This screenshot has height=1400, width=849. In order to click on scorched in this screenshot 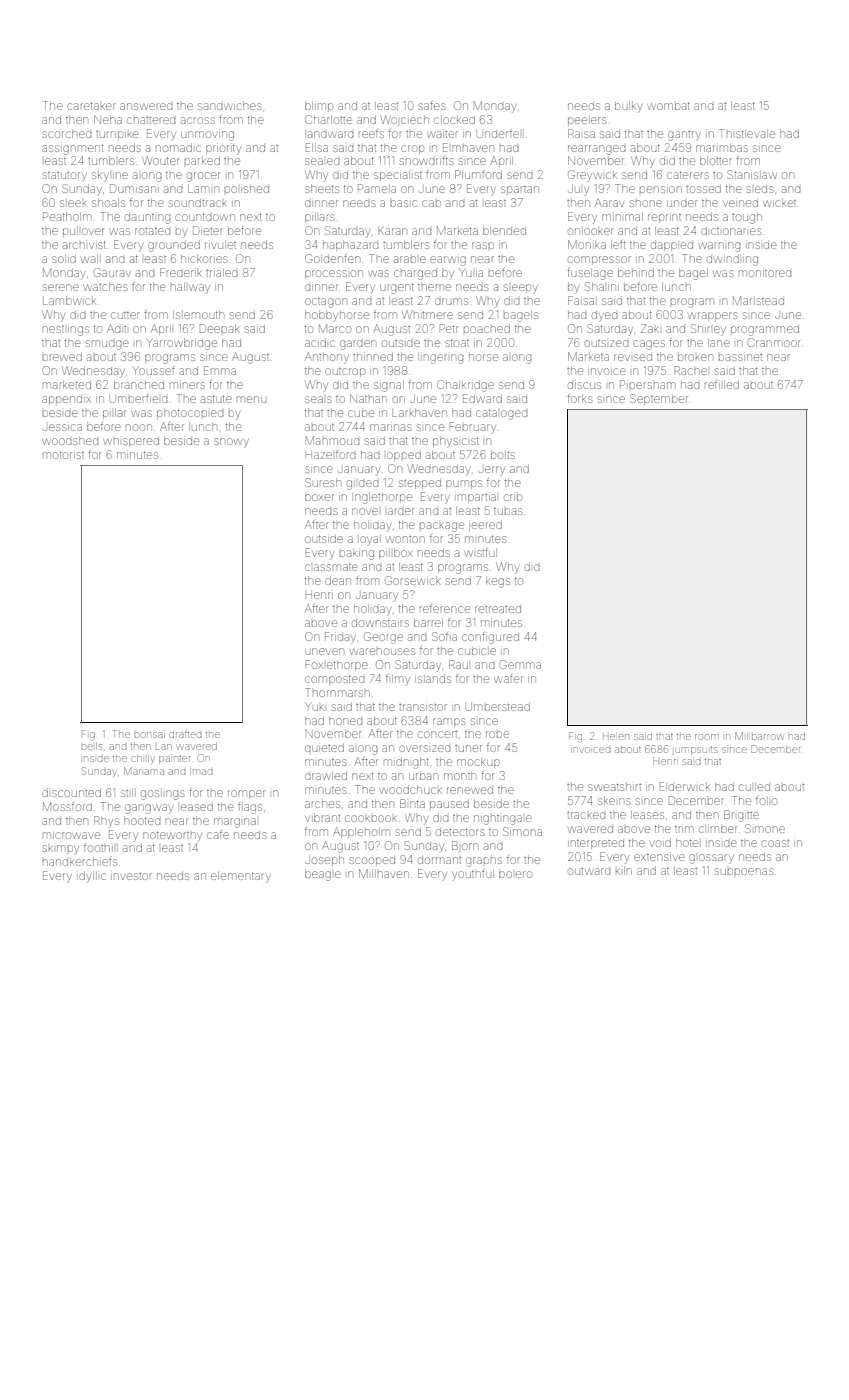, I will do `click(67, 134)`.
